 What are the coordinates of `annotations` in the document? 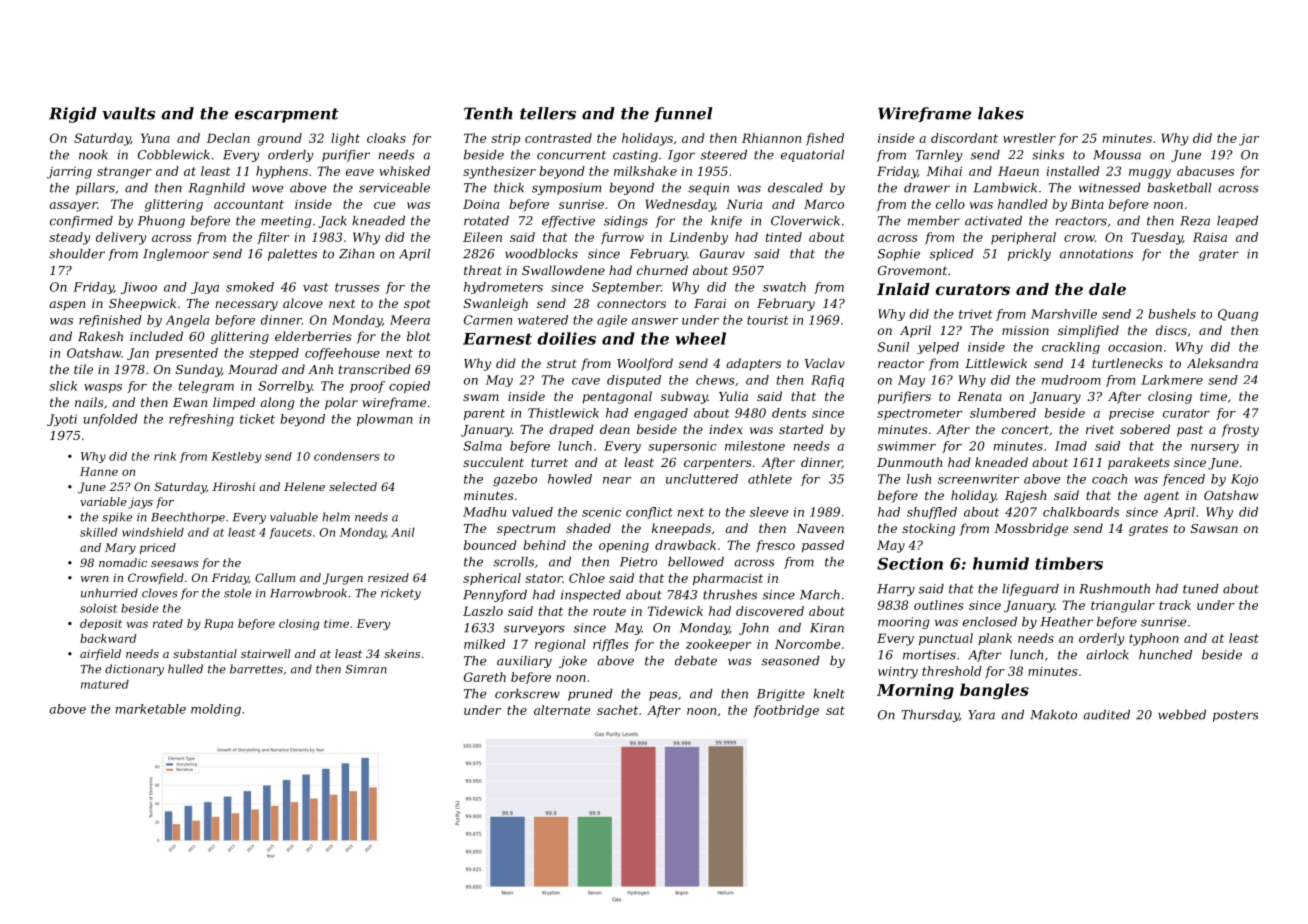 It's located at (1096, 254).
